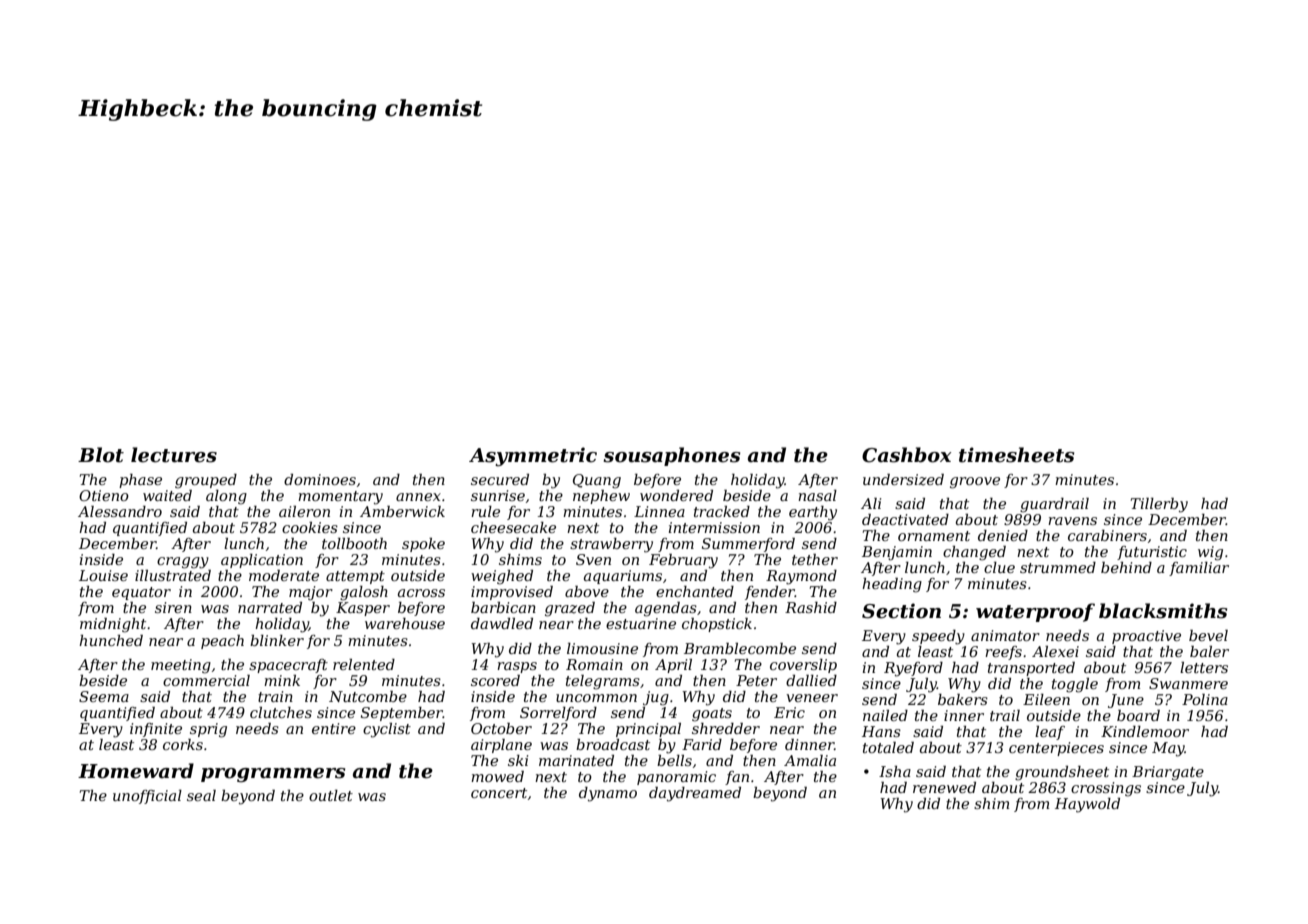 This screenshot has height=924, width=1308. What do you see at coordinates (147, 797) in the screenshot?
I see `unofficial` at bounding box center [147, 797].
